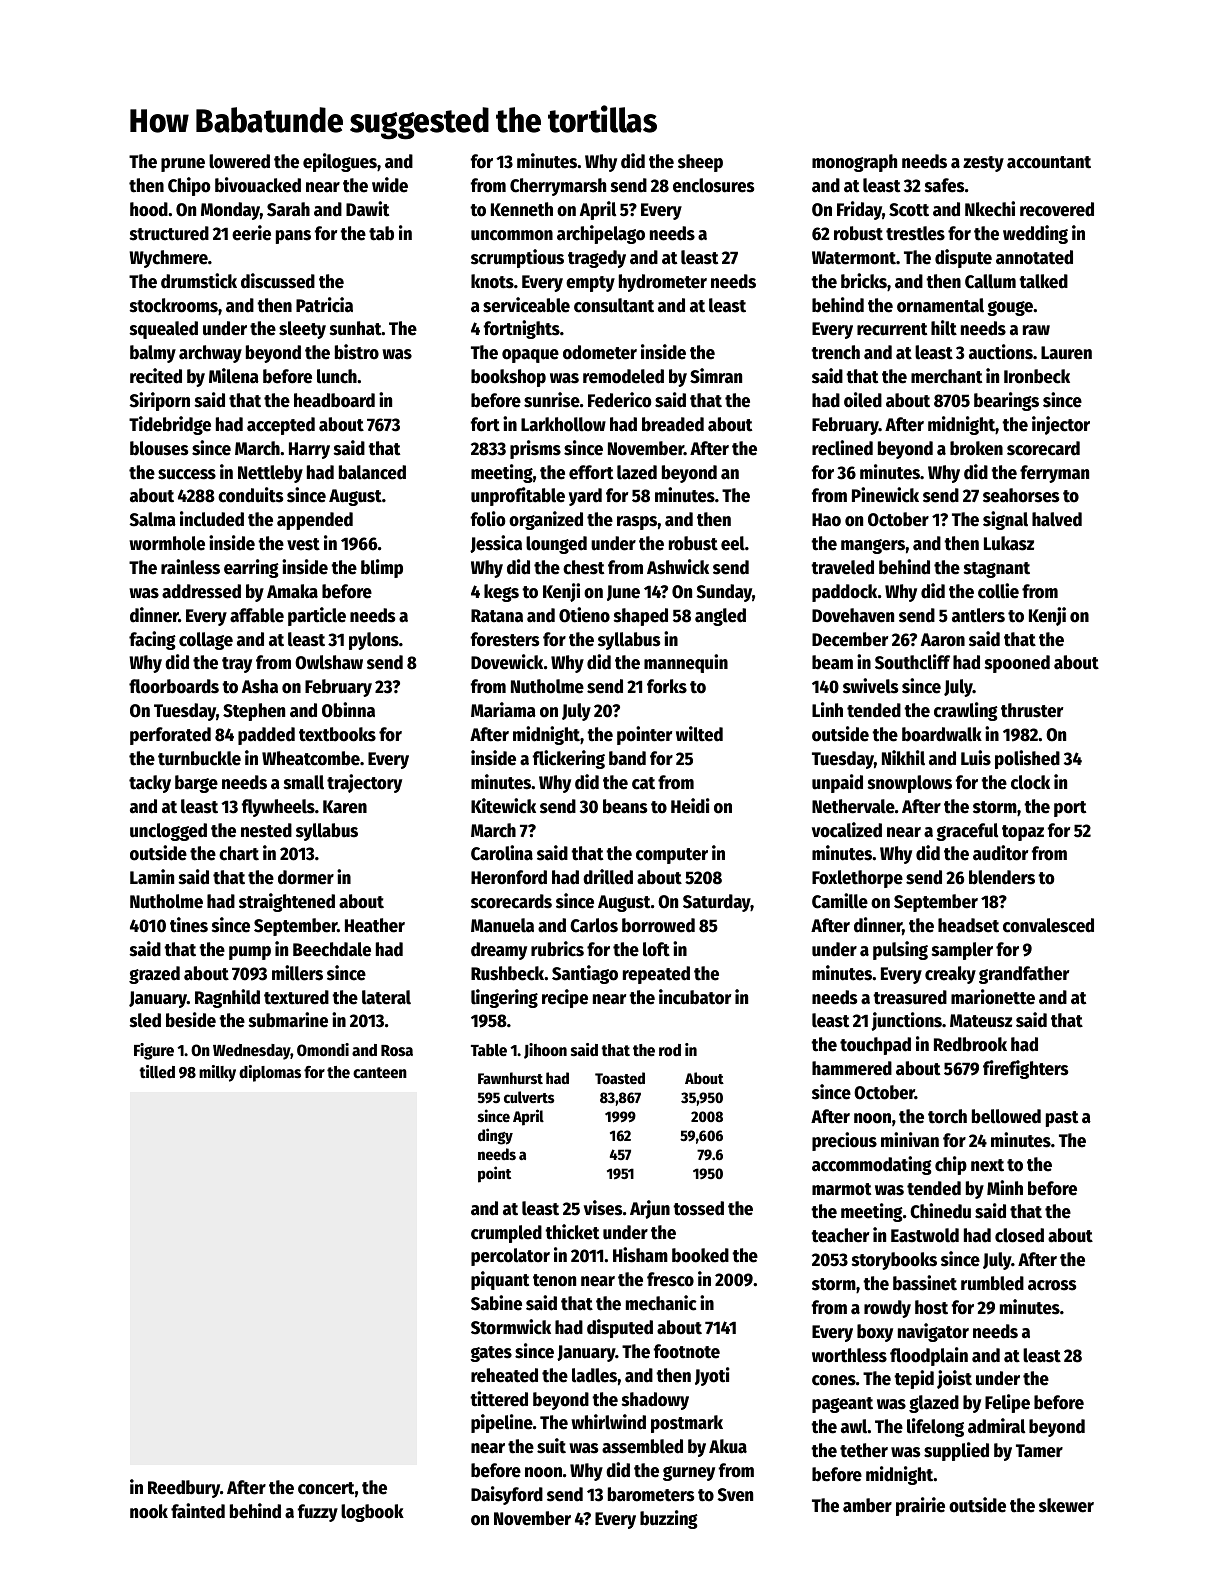 Image resolution: width=1229 pixels, height=1591 pixels. I want to click on milky, so click(217, 1073).
